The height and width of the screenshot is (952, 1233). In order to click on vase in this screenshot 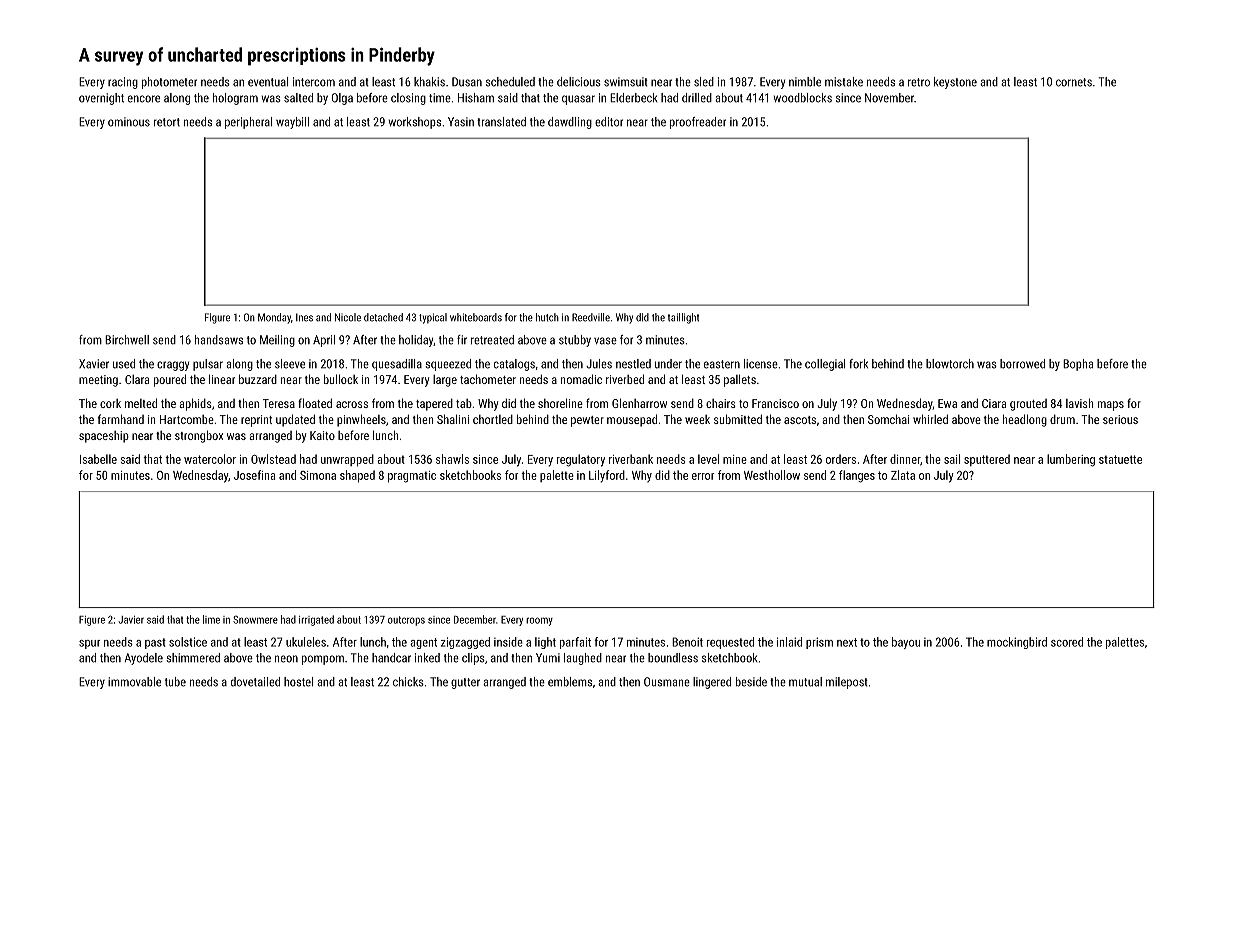, I will do `click(605, 341)`.
